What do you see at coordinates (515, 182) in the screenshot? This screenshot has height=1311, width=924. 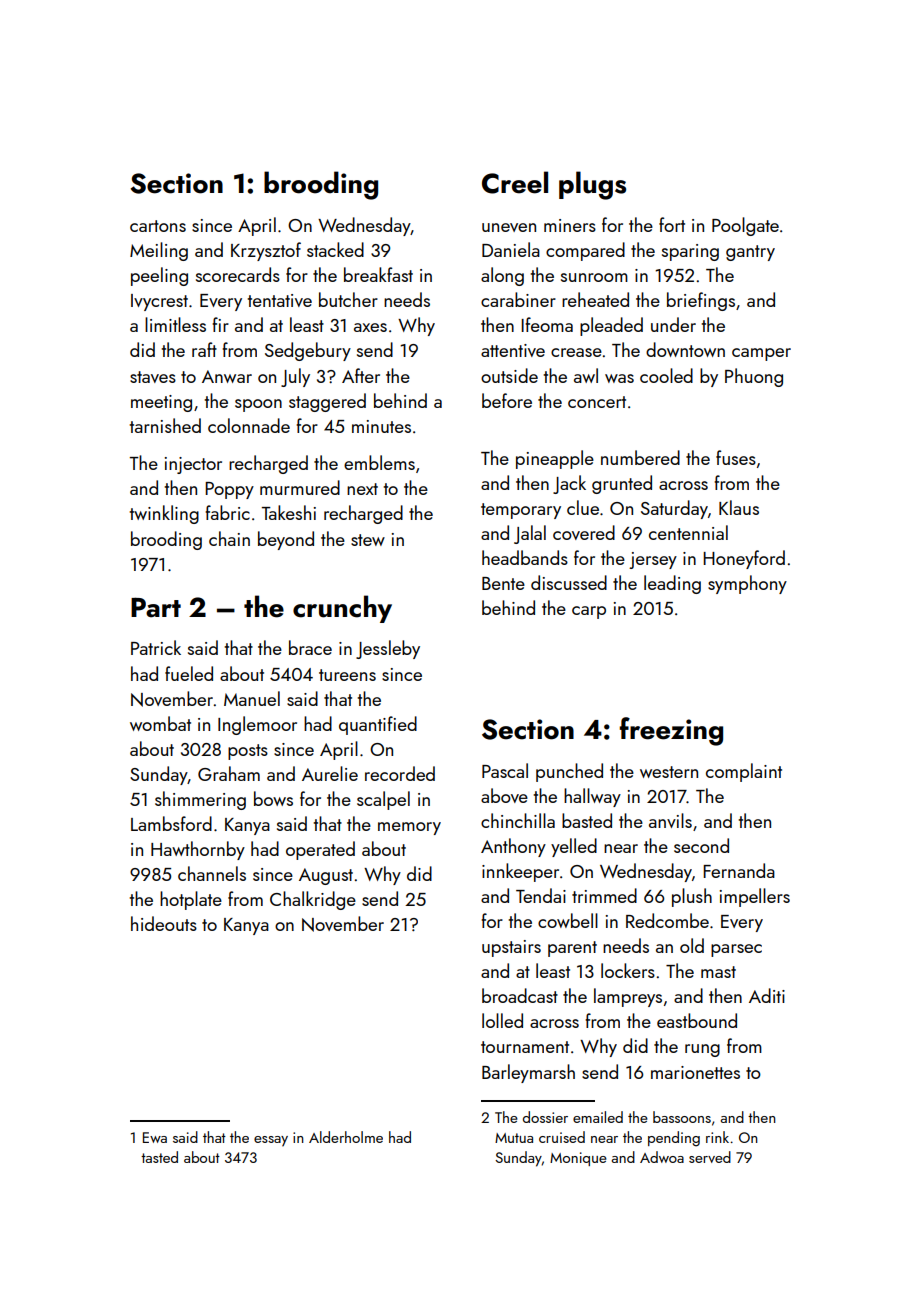 I see `Creel` at bounding box center [515, 182].
